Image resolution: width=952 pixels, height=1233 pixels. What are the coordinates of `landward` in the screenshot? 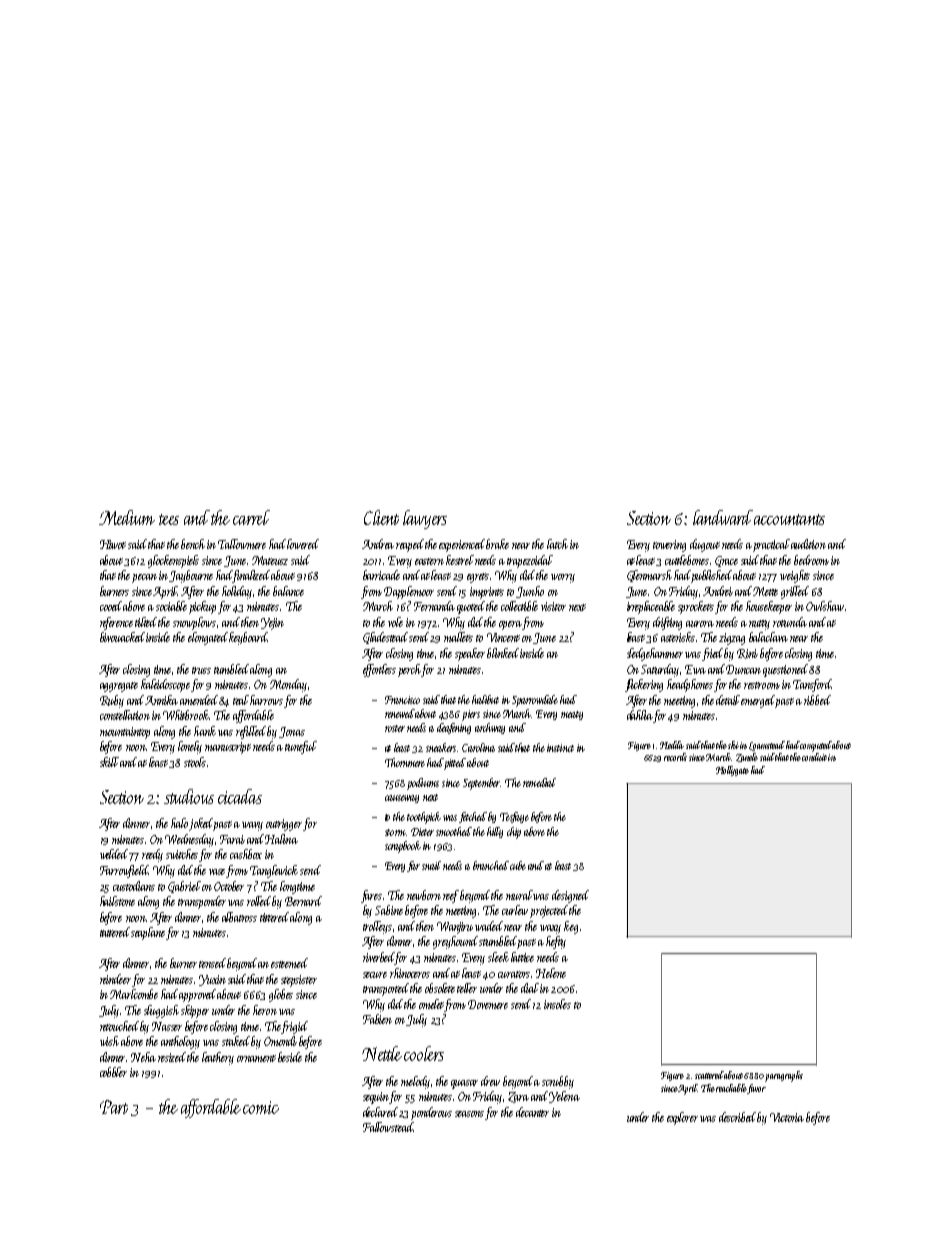 It's located at (723, 517).
